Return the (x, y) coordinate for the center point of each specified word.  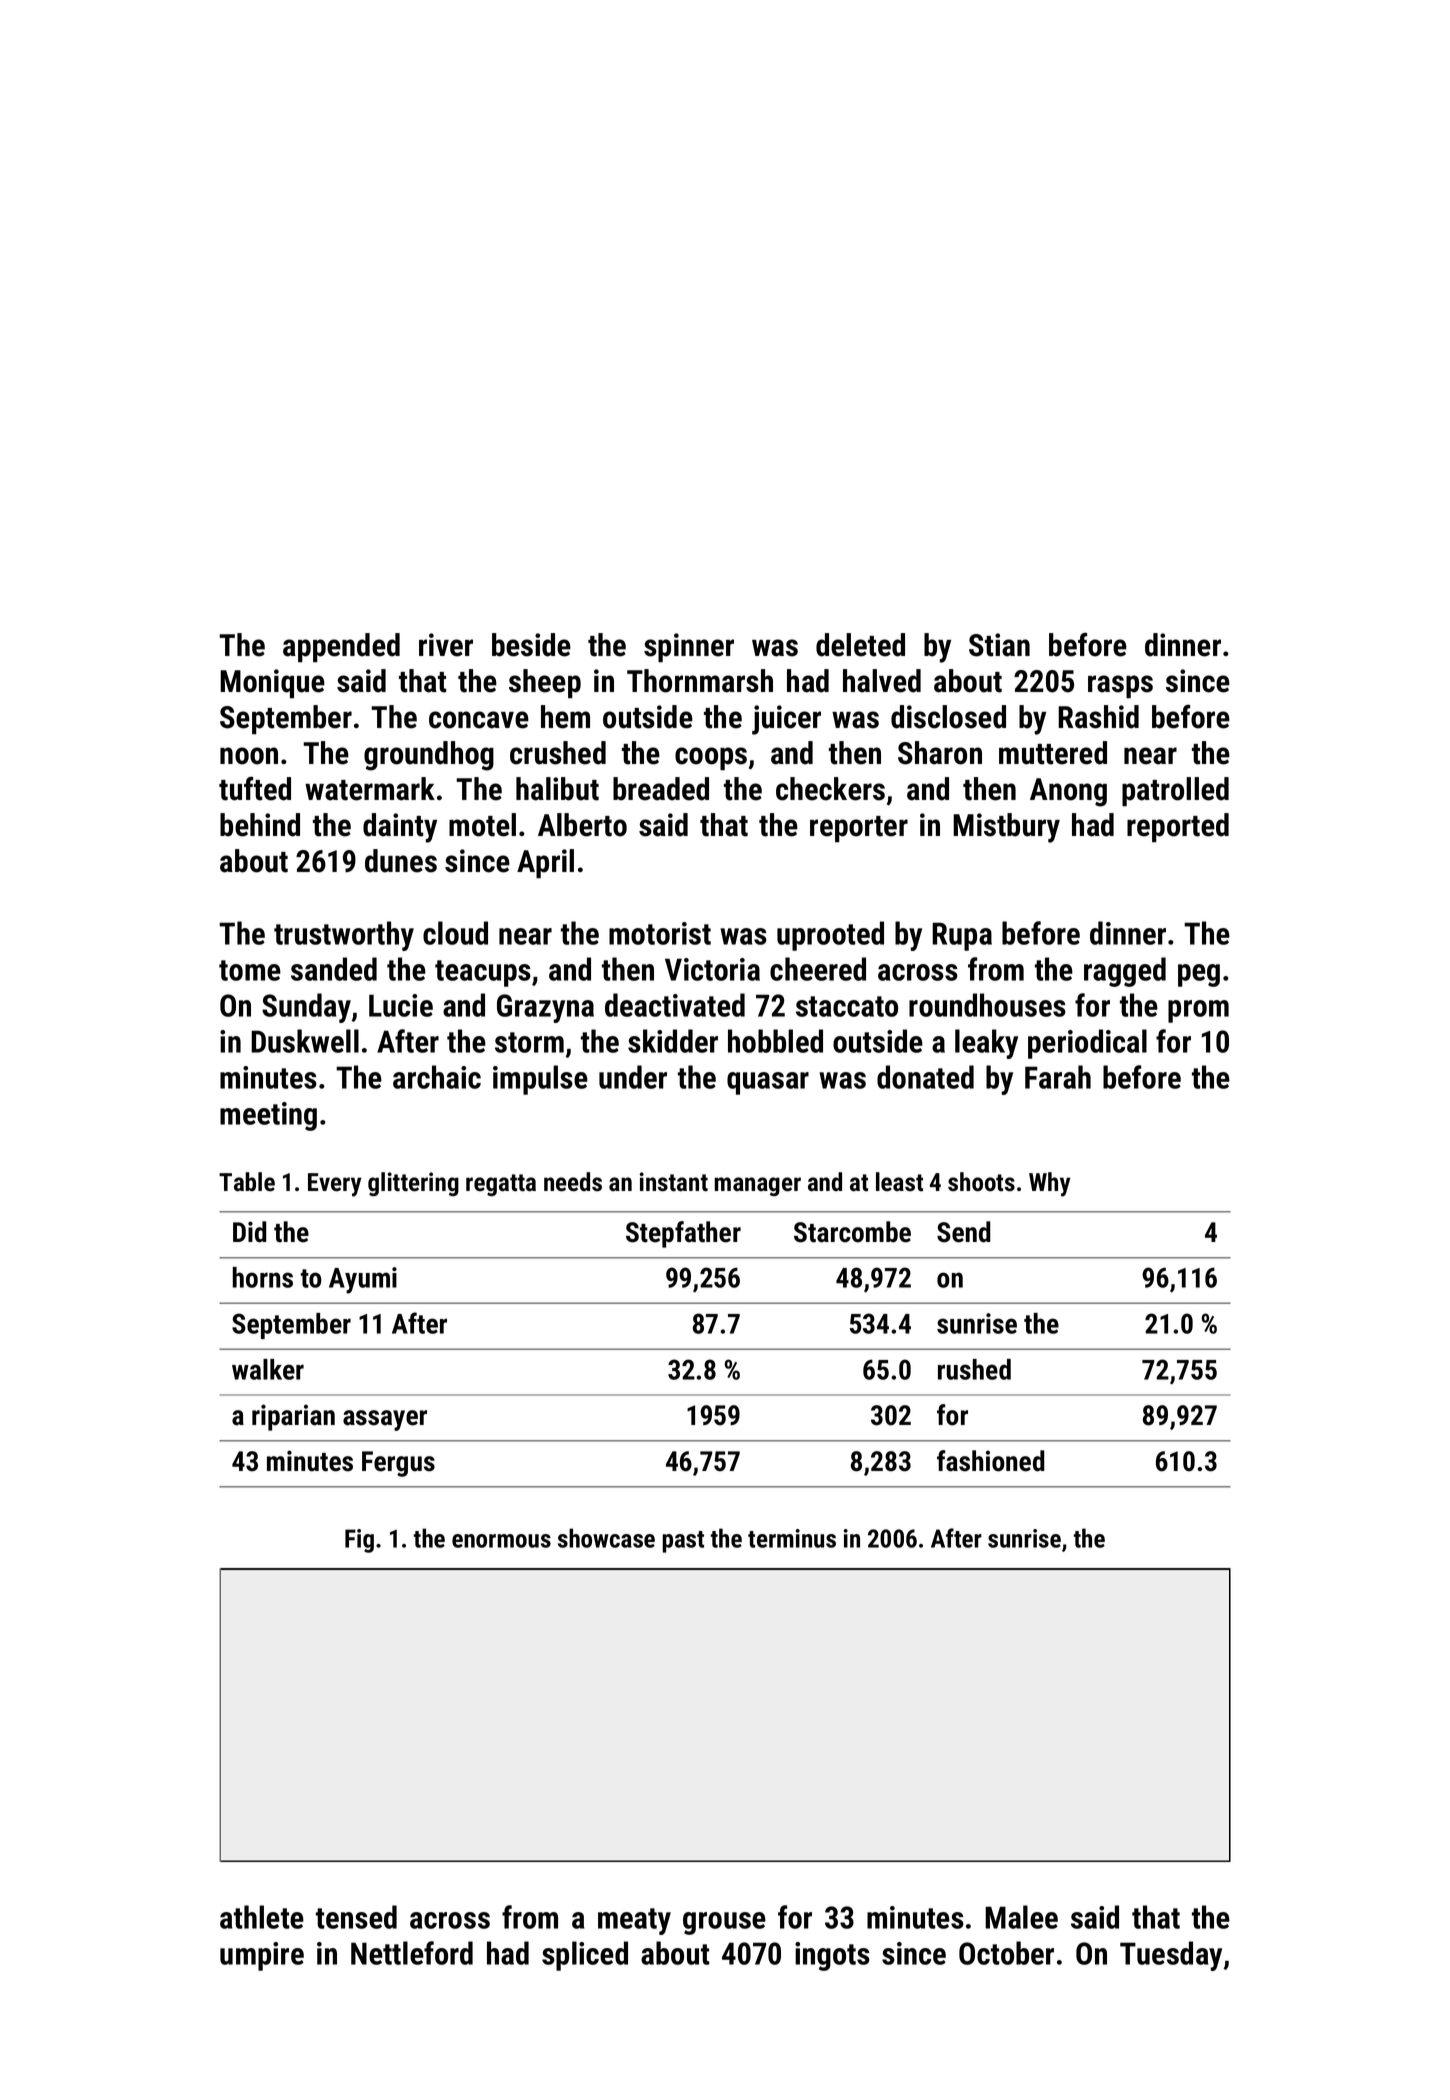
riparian (293, 1417)
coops (711, 758)
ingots (832, 1956)
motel (482, 825)
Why (1050, 1184)
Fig (359, 1541)
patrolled (1175, 791)
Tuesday (1171, 1956)
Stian (999, 645)
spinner (689, 647)
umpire (262, 1956)
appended (341, 647)
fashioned (991, 1461)
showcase (606, 1538)
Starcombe (852, 1232)
